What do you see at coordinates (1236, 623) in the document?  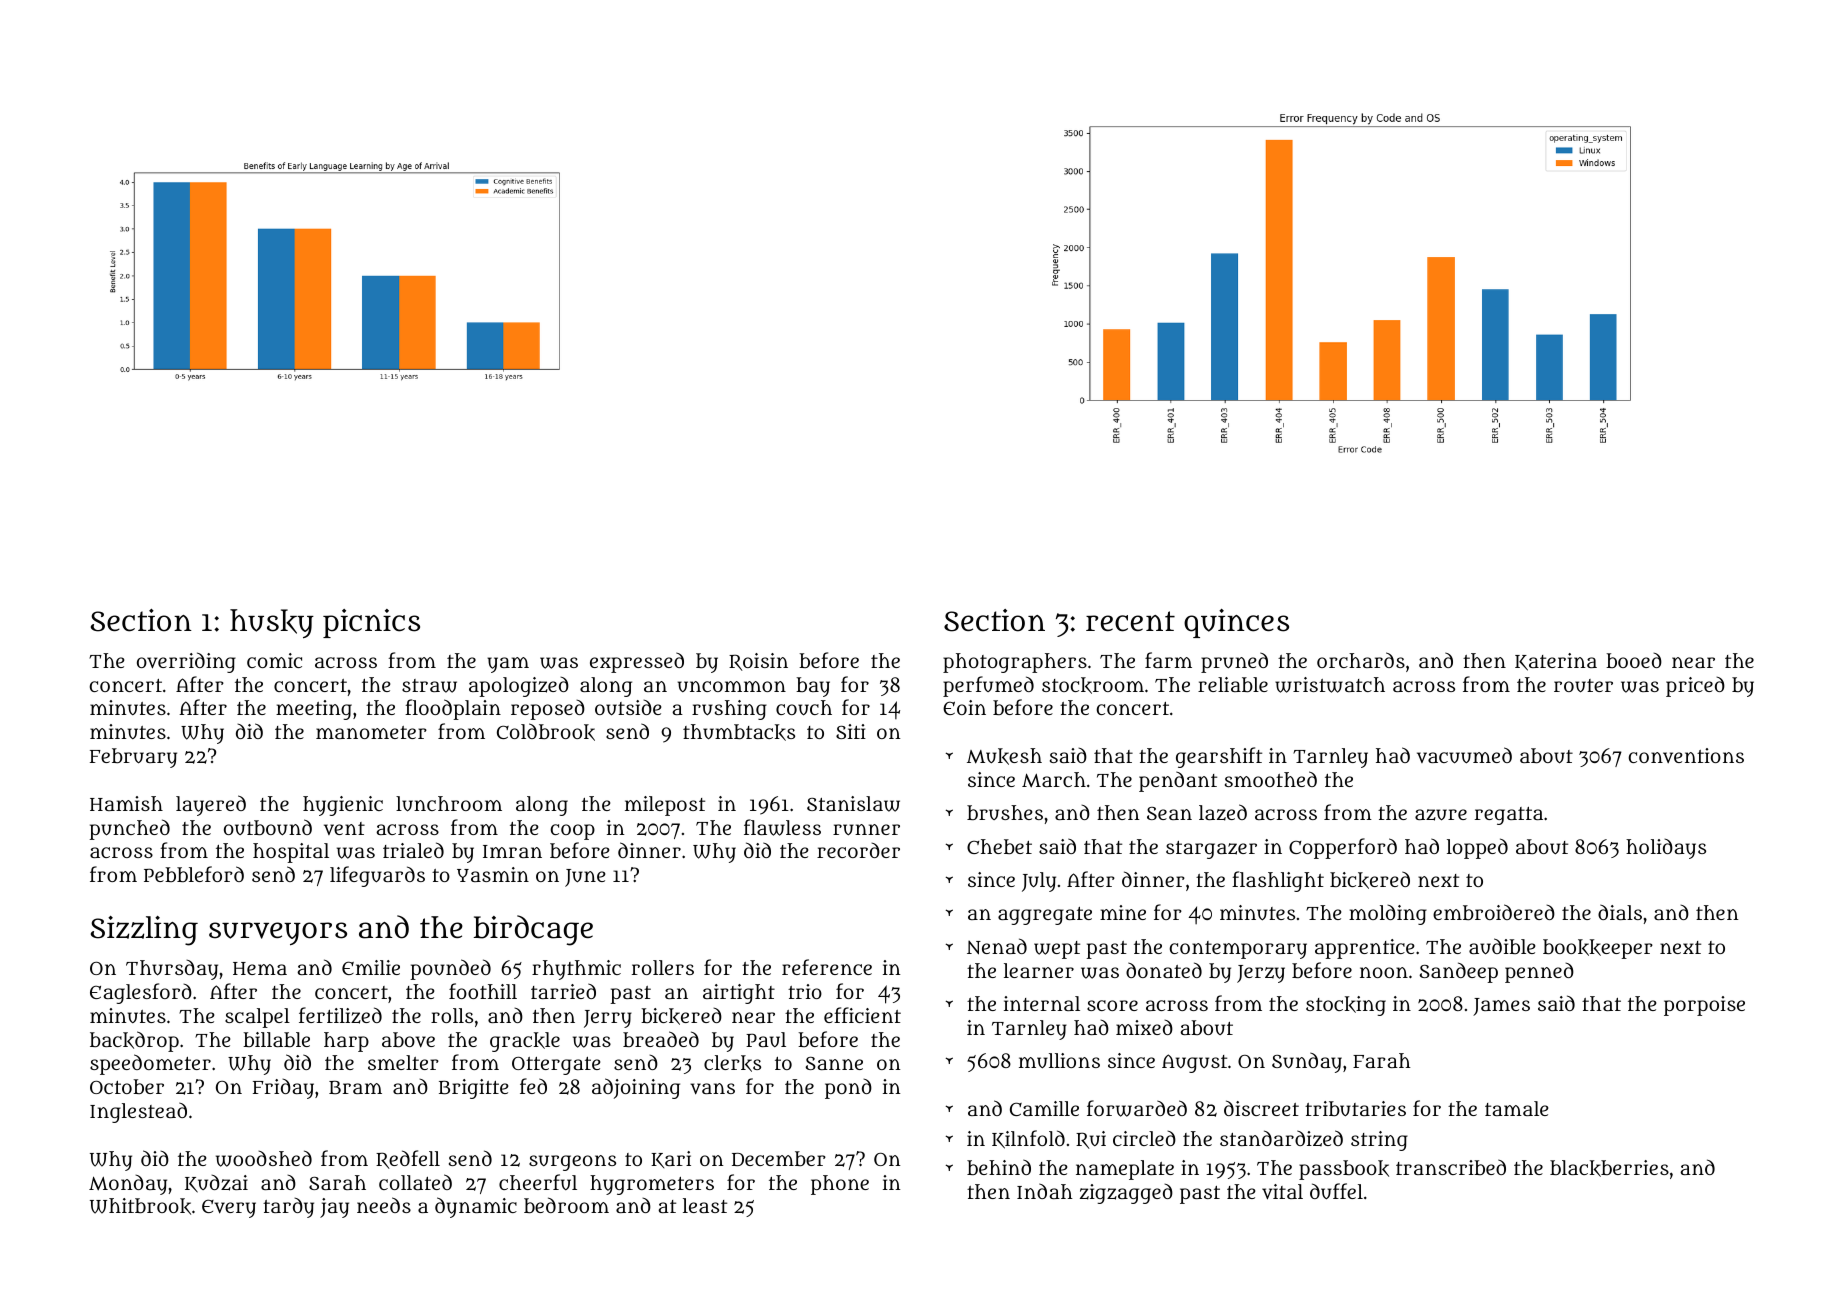 I see `quinces` at bounding box center [1236, 623].
